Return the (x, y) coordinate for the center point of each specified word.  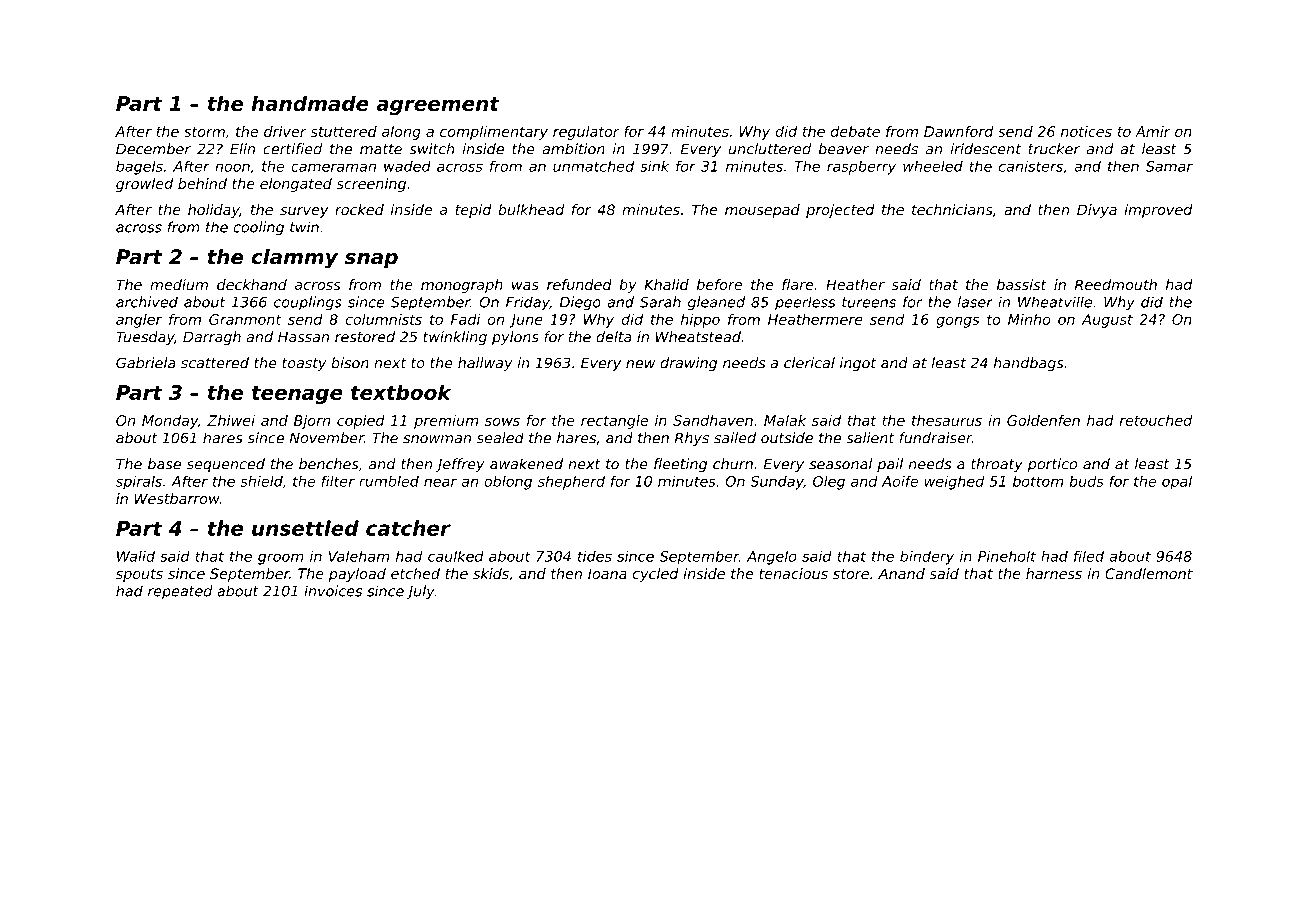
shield (261, 481)
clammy (294, 259)
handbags (1029, 364)
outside (787, 438)
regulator (586, 133)
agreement (438, 106)
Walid (136, 556)
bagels (139, 167)
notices (1086, 131)
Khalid (666, 284)
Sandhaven (713, 420)
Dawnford (959, 131)
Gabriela (146, 363)
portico (1052, 465)
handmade (310, 103)
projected (840, 211)
